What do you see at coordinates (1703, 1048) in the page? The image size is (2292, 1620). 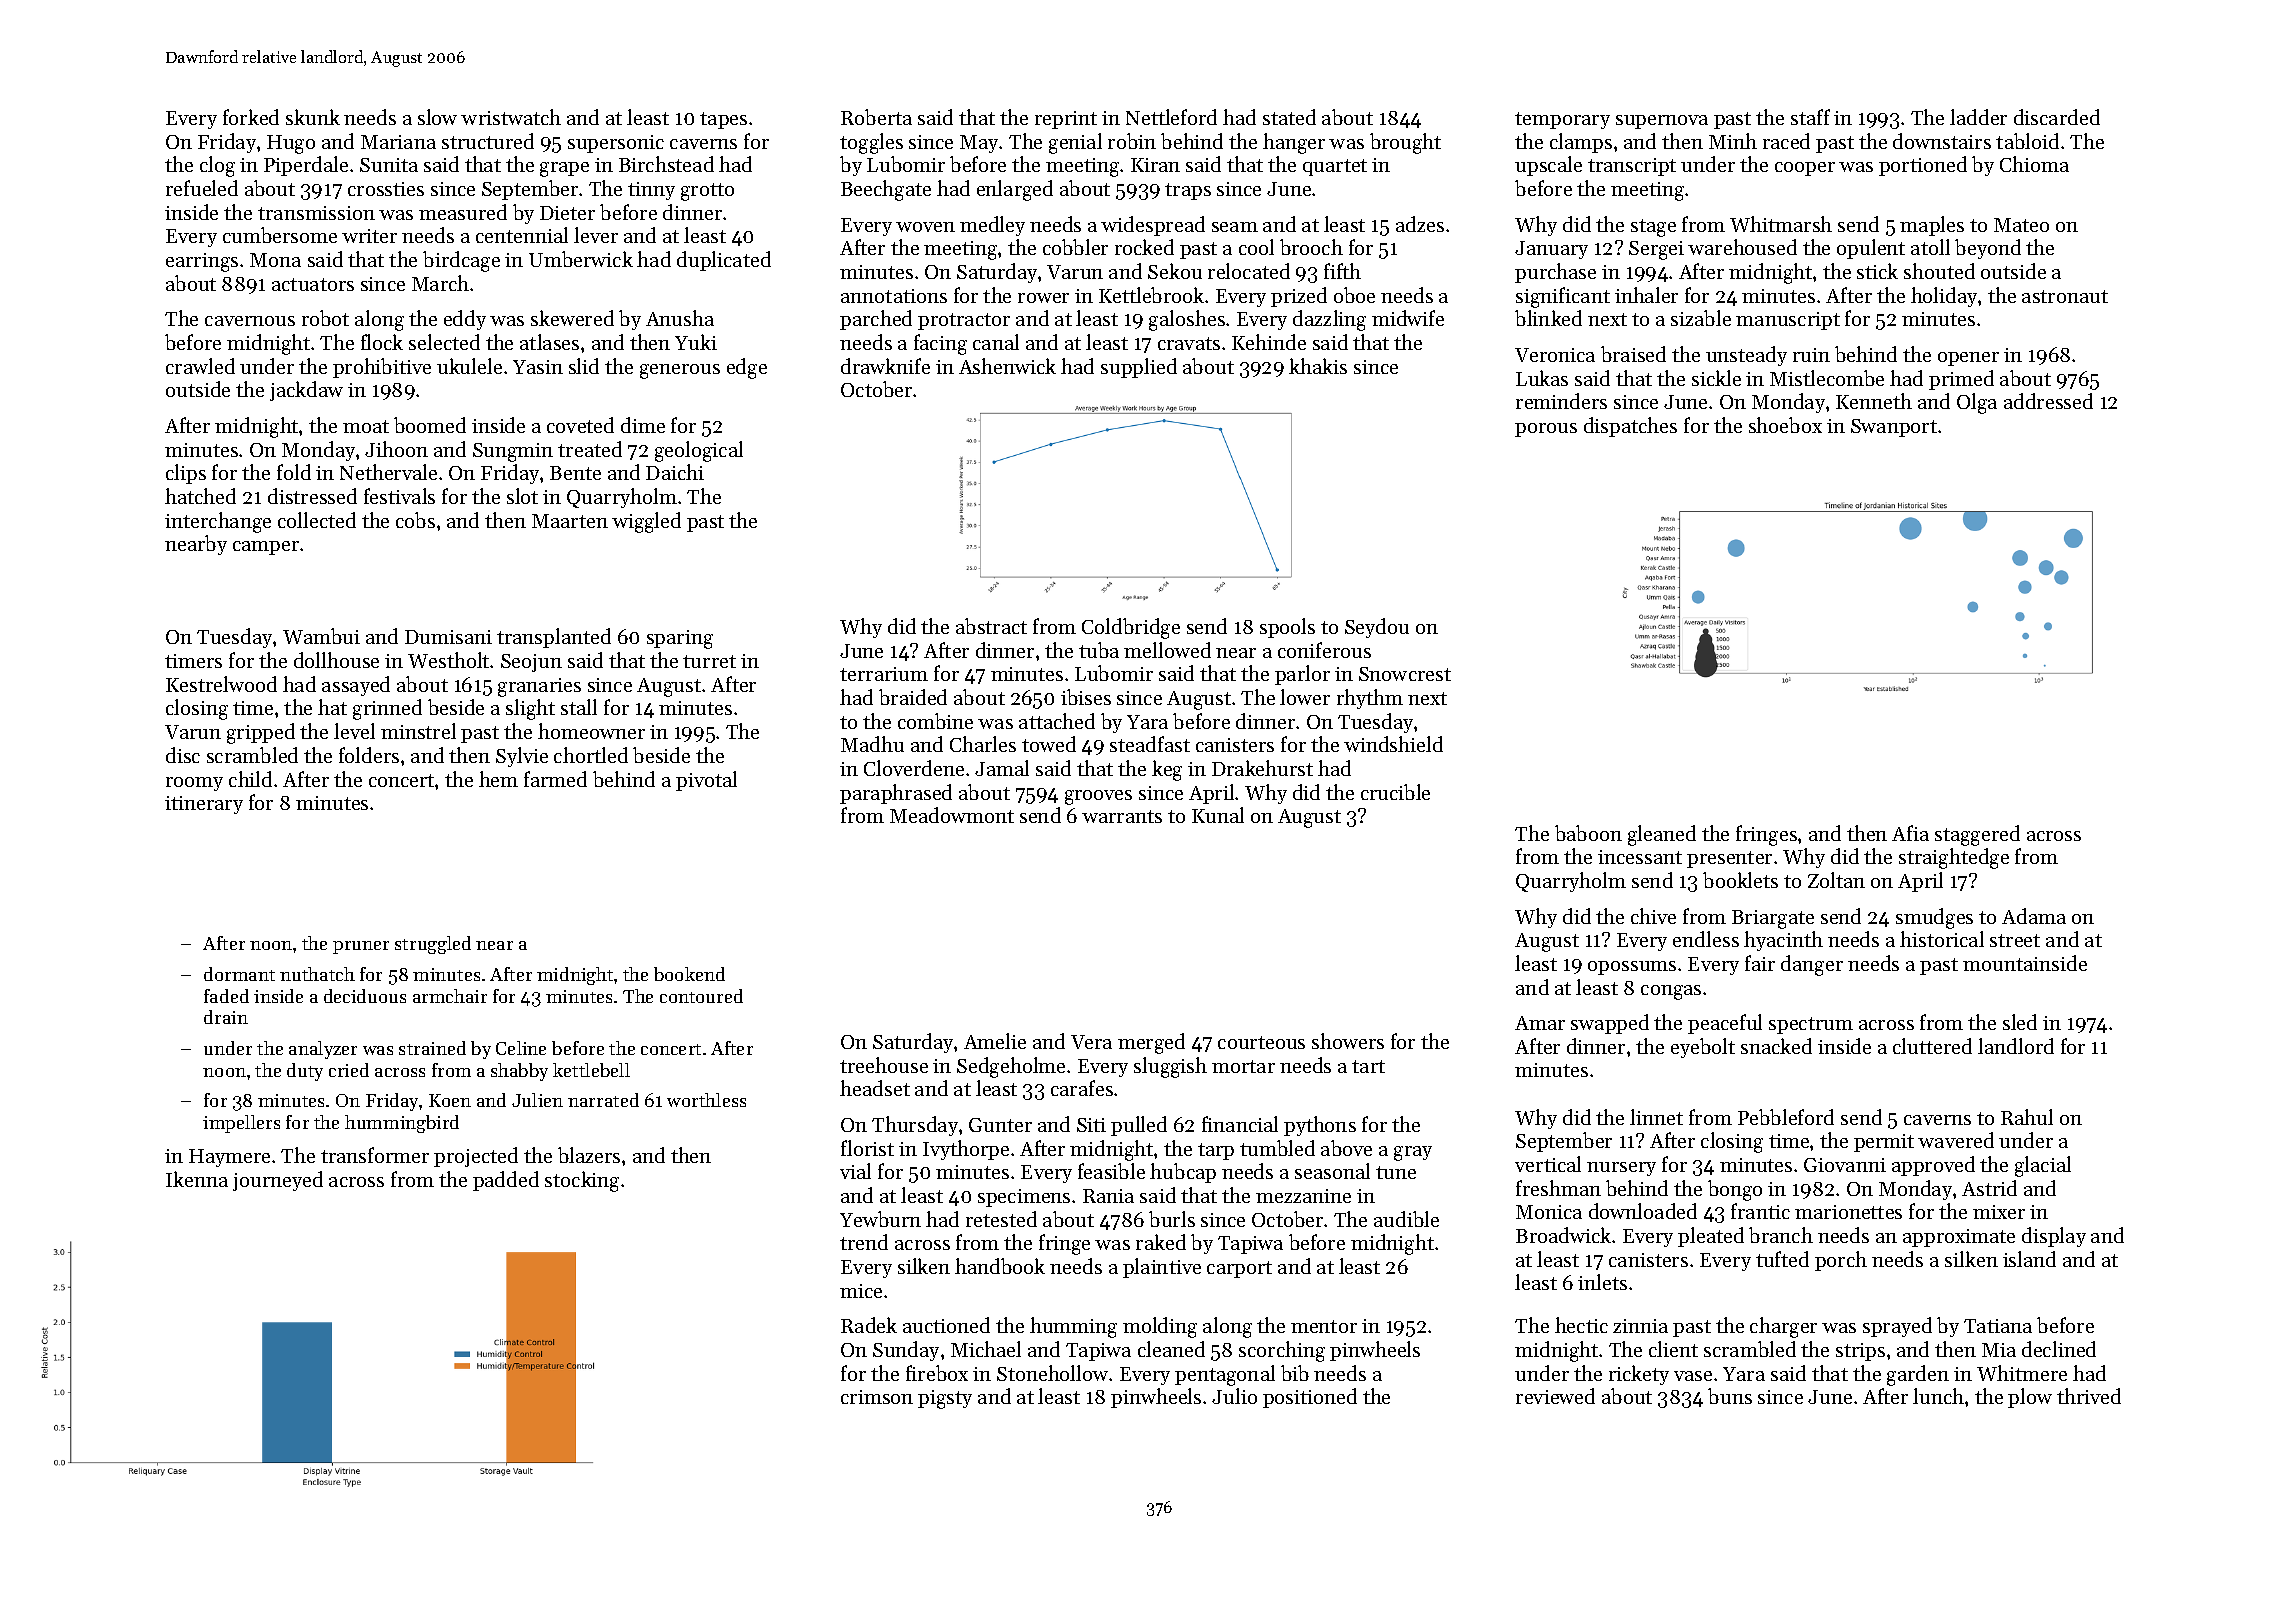 I see `eyebolt` at bounding box center [1703, 1048].
